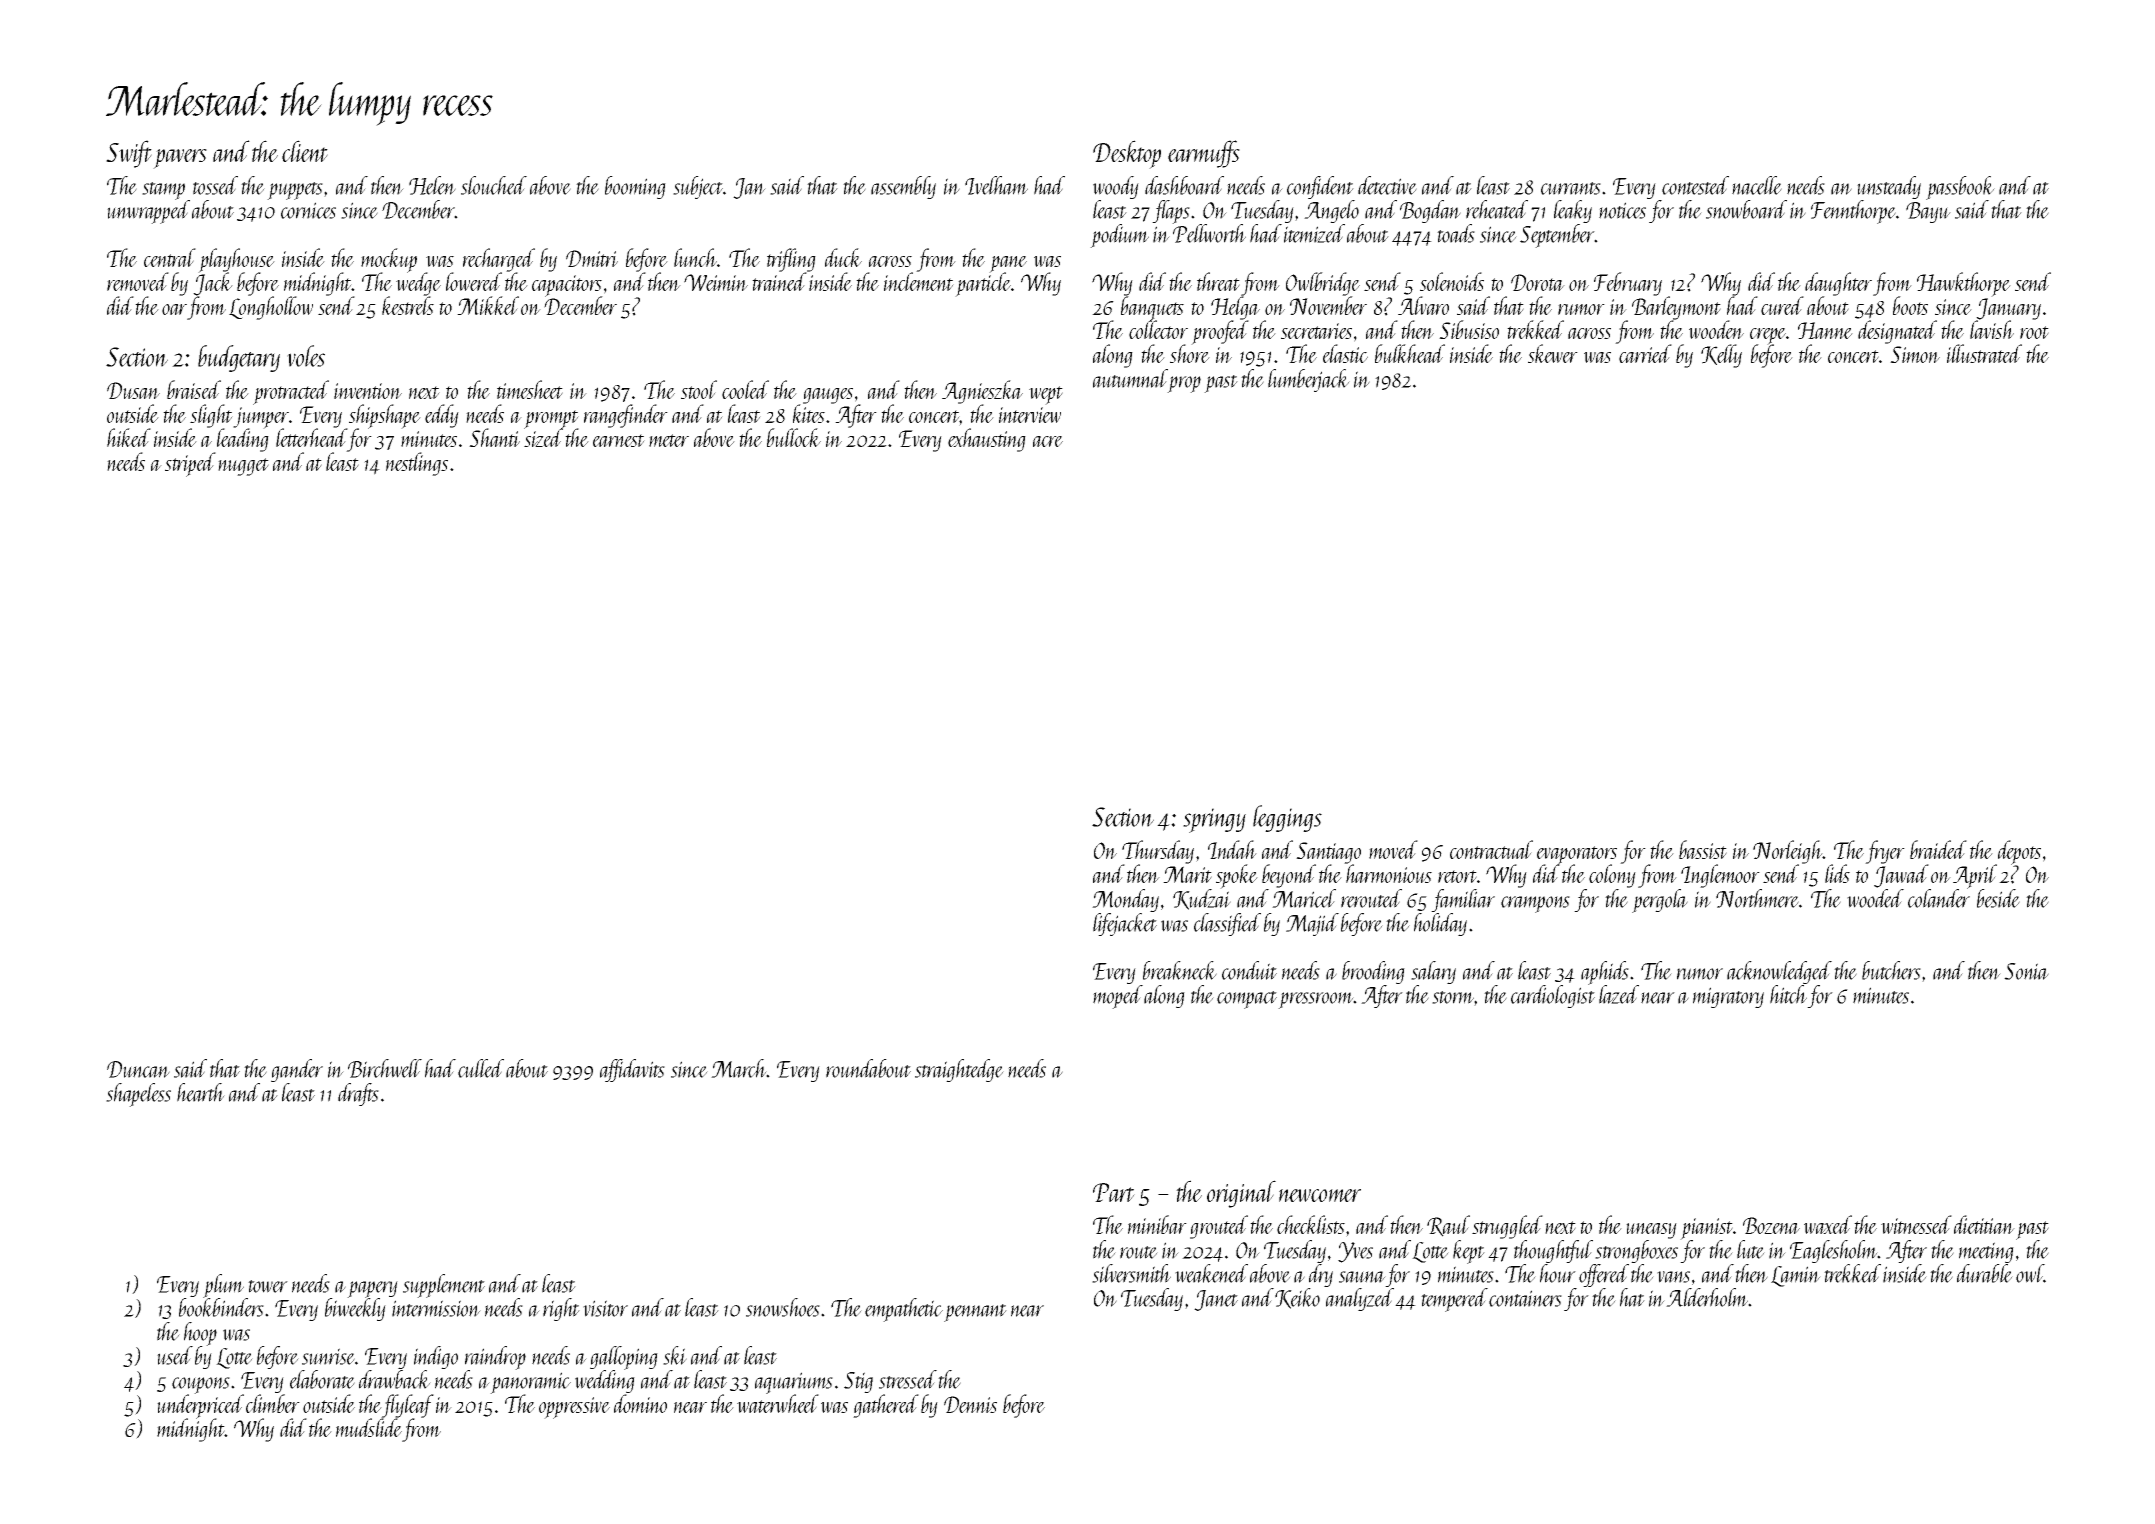 The image size is (2155, 1524). Describe the element at coordinates (1048, 441) in the screenshot. I see `acre` at that location.
